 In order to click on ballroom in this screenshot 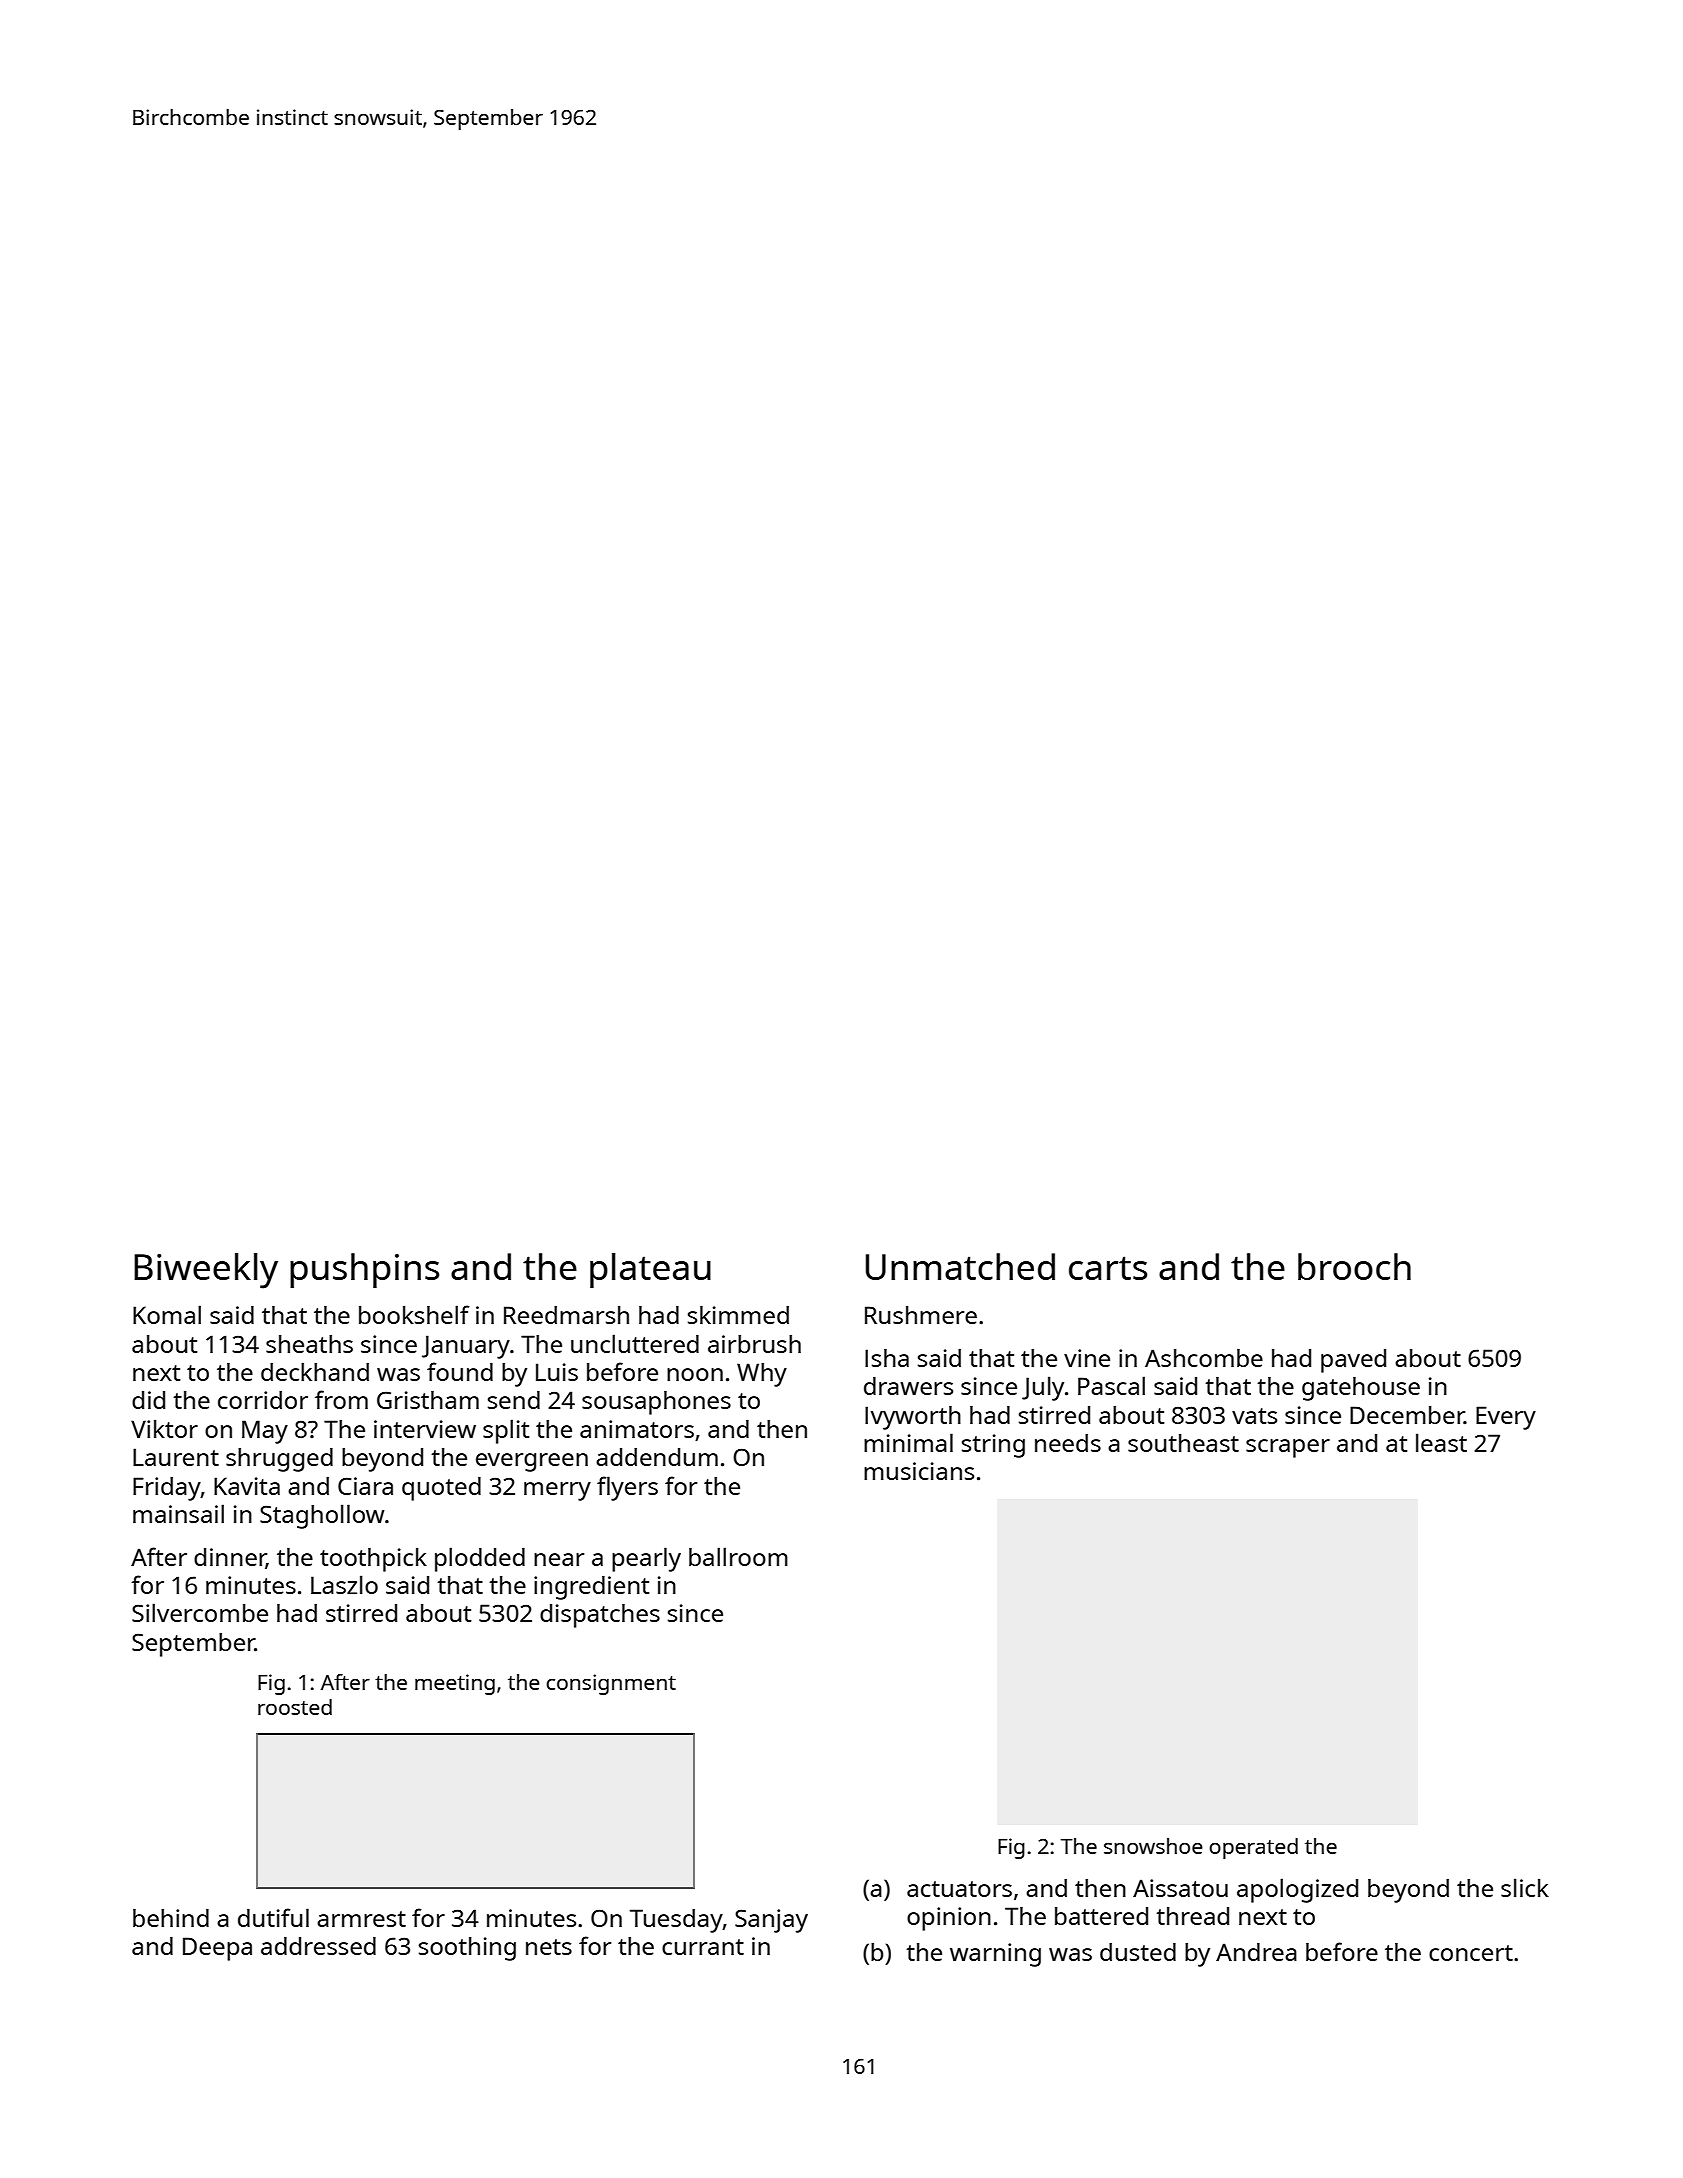, I will do `click(738, 1556)`.
